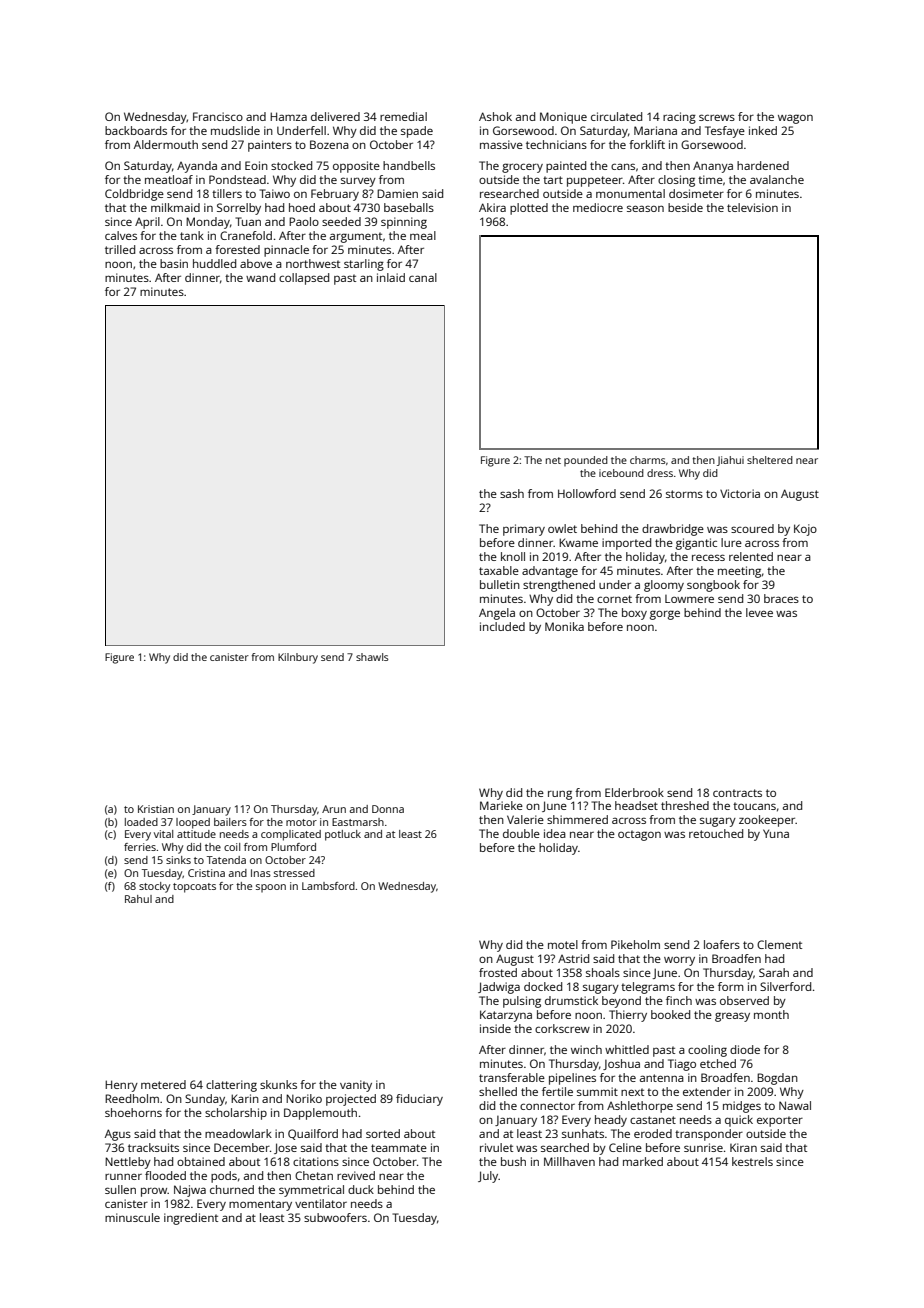 Image resolution: width=924 pixels, height=1308 pixels. I want to click on subwoofers, so click(335, 1217).
